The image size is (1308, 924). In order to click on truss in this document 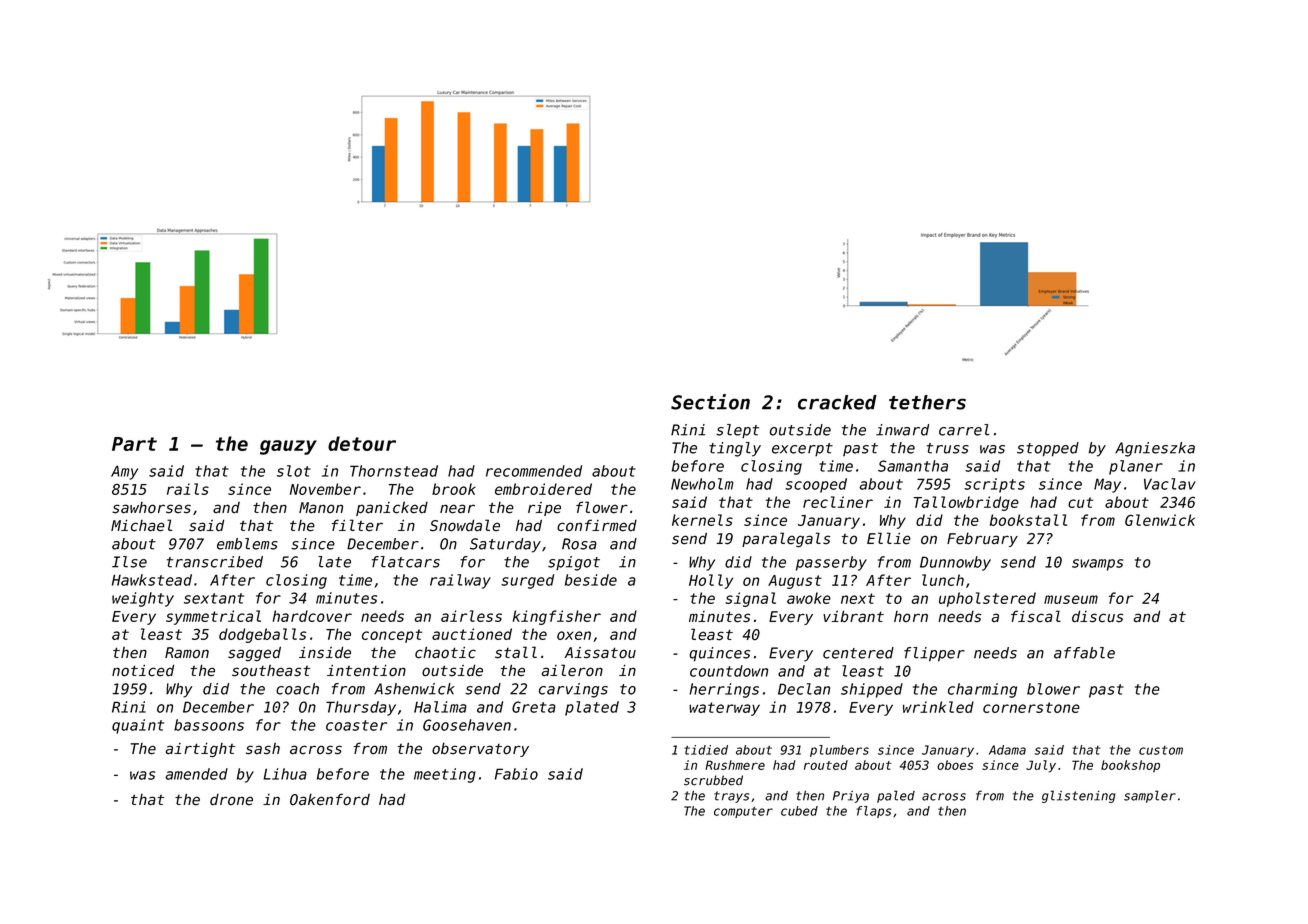, I will do `click(948, 448)`.
